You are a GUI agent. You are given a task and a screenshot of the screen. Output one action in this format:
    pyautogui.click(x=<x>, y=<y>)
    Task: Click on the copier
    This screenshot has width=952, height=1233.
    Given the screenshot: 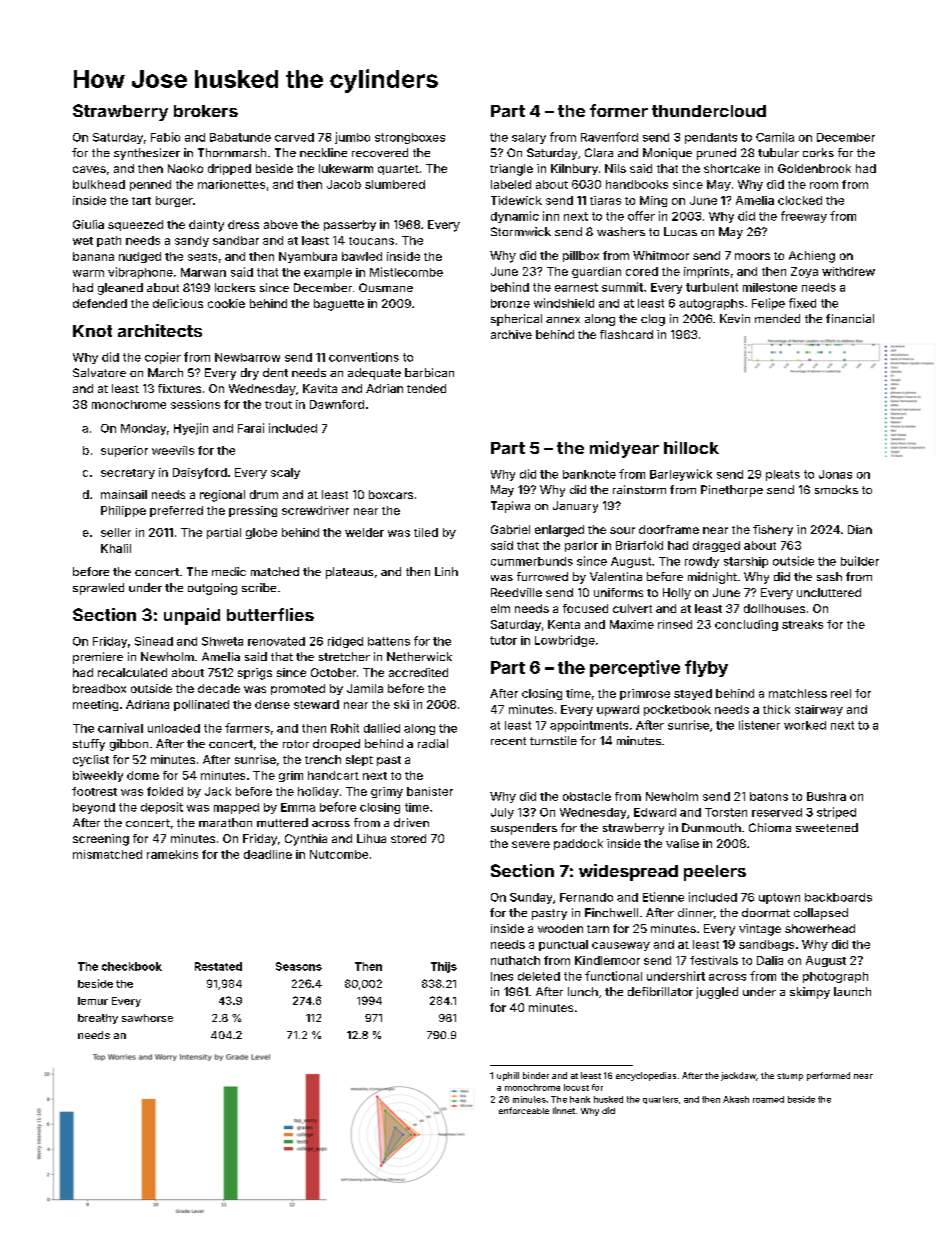 What is the action you would take?
    pyautogui.click(x=163, y=358)
